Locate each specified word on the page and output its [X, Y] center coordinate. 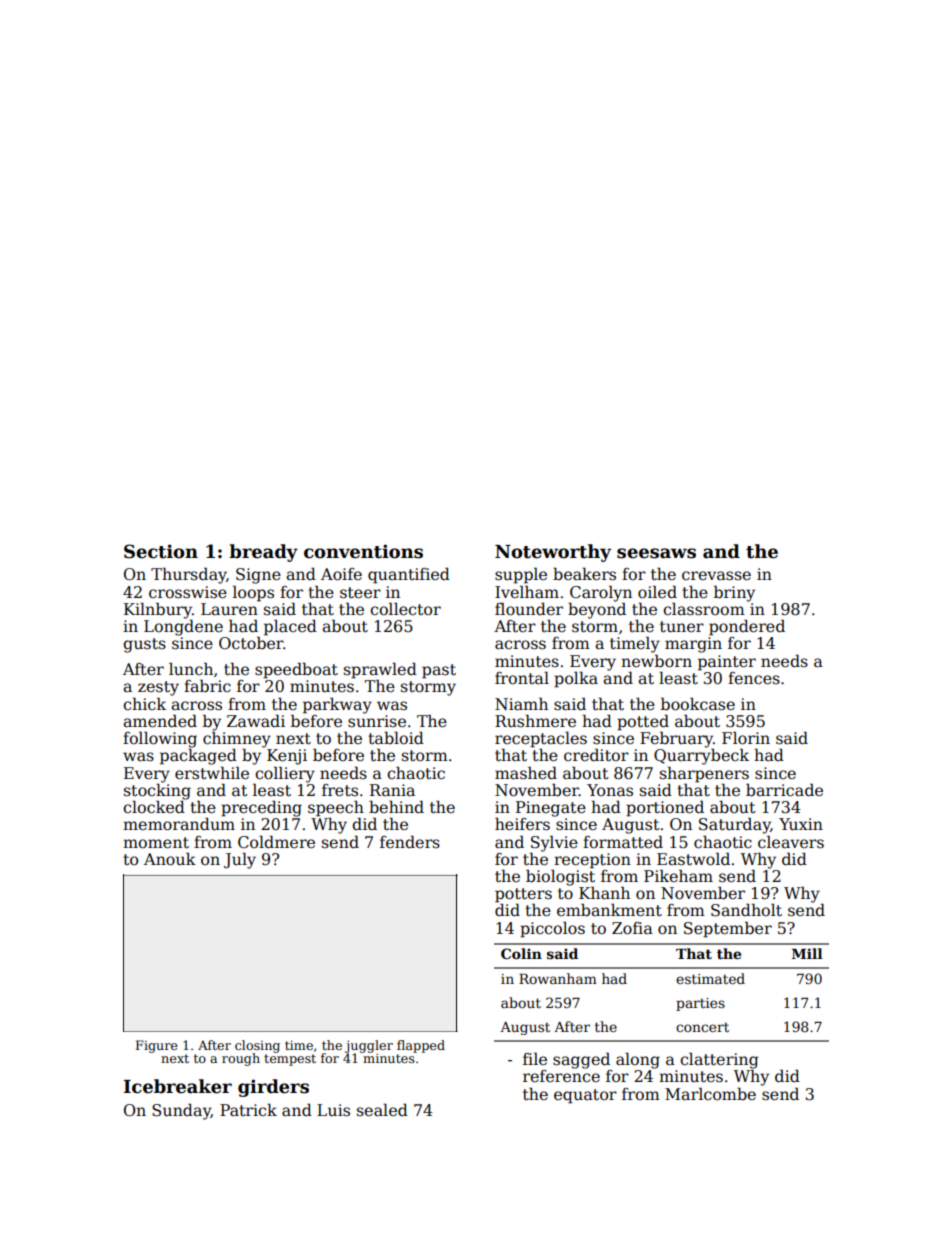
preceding [261, 808]
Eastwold [693, 859]
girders [273, 1088]
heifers [522, 824]
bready [263, 553]
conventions [363, 551]
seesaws [656, 553]
